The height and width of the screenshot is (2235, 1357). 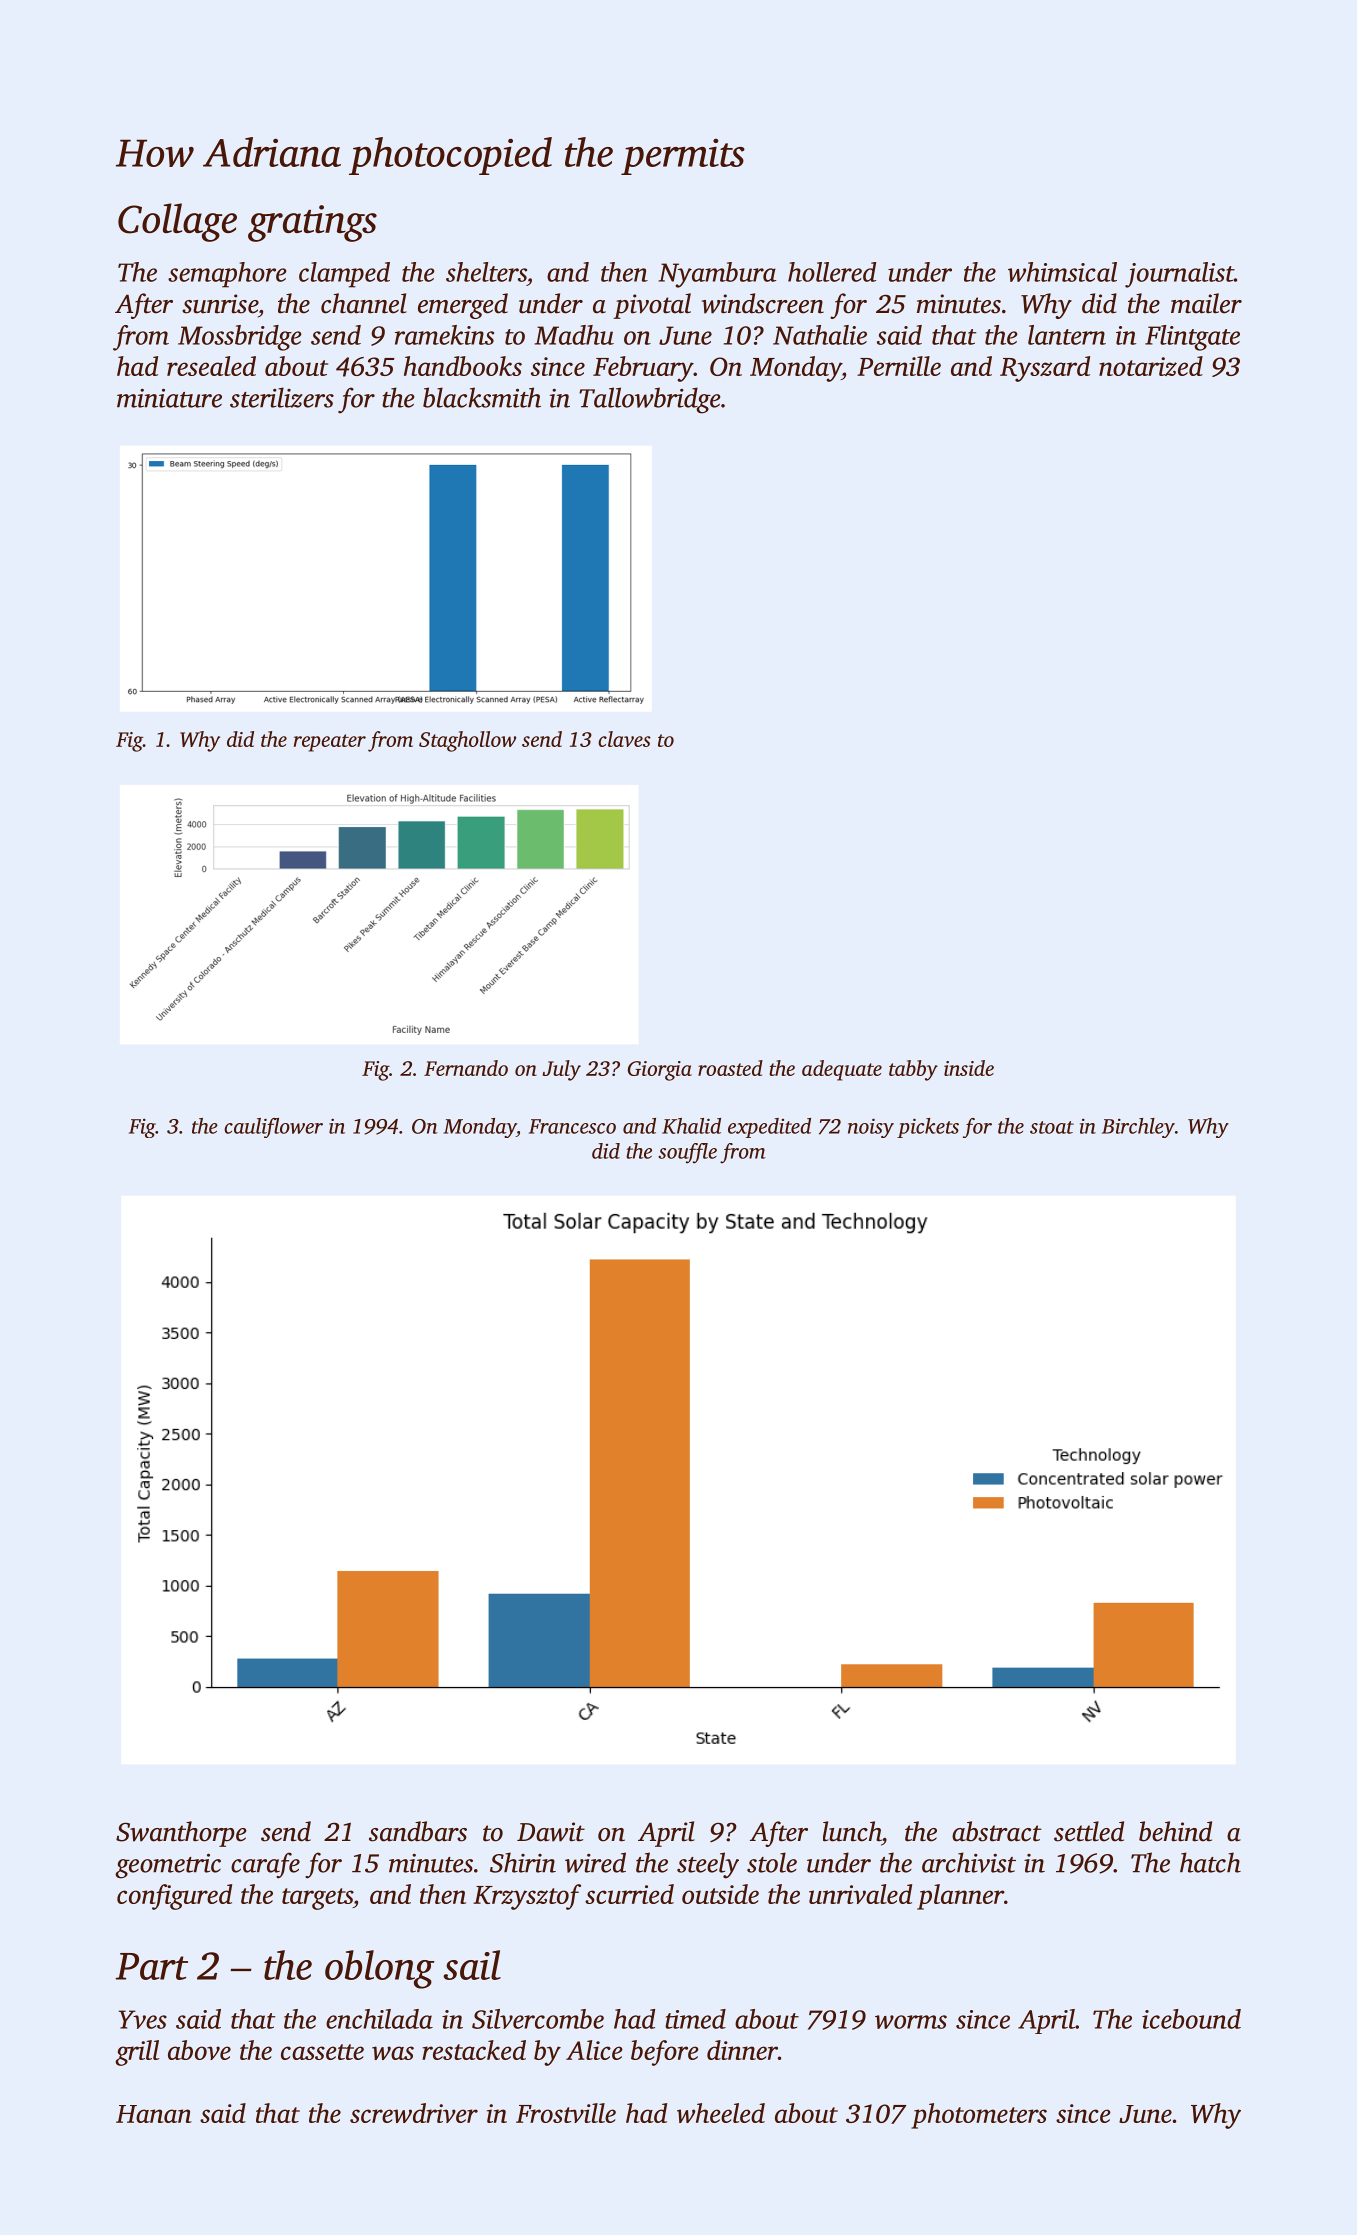 I want to click on Pernille, so click(x=899, y=366).
